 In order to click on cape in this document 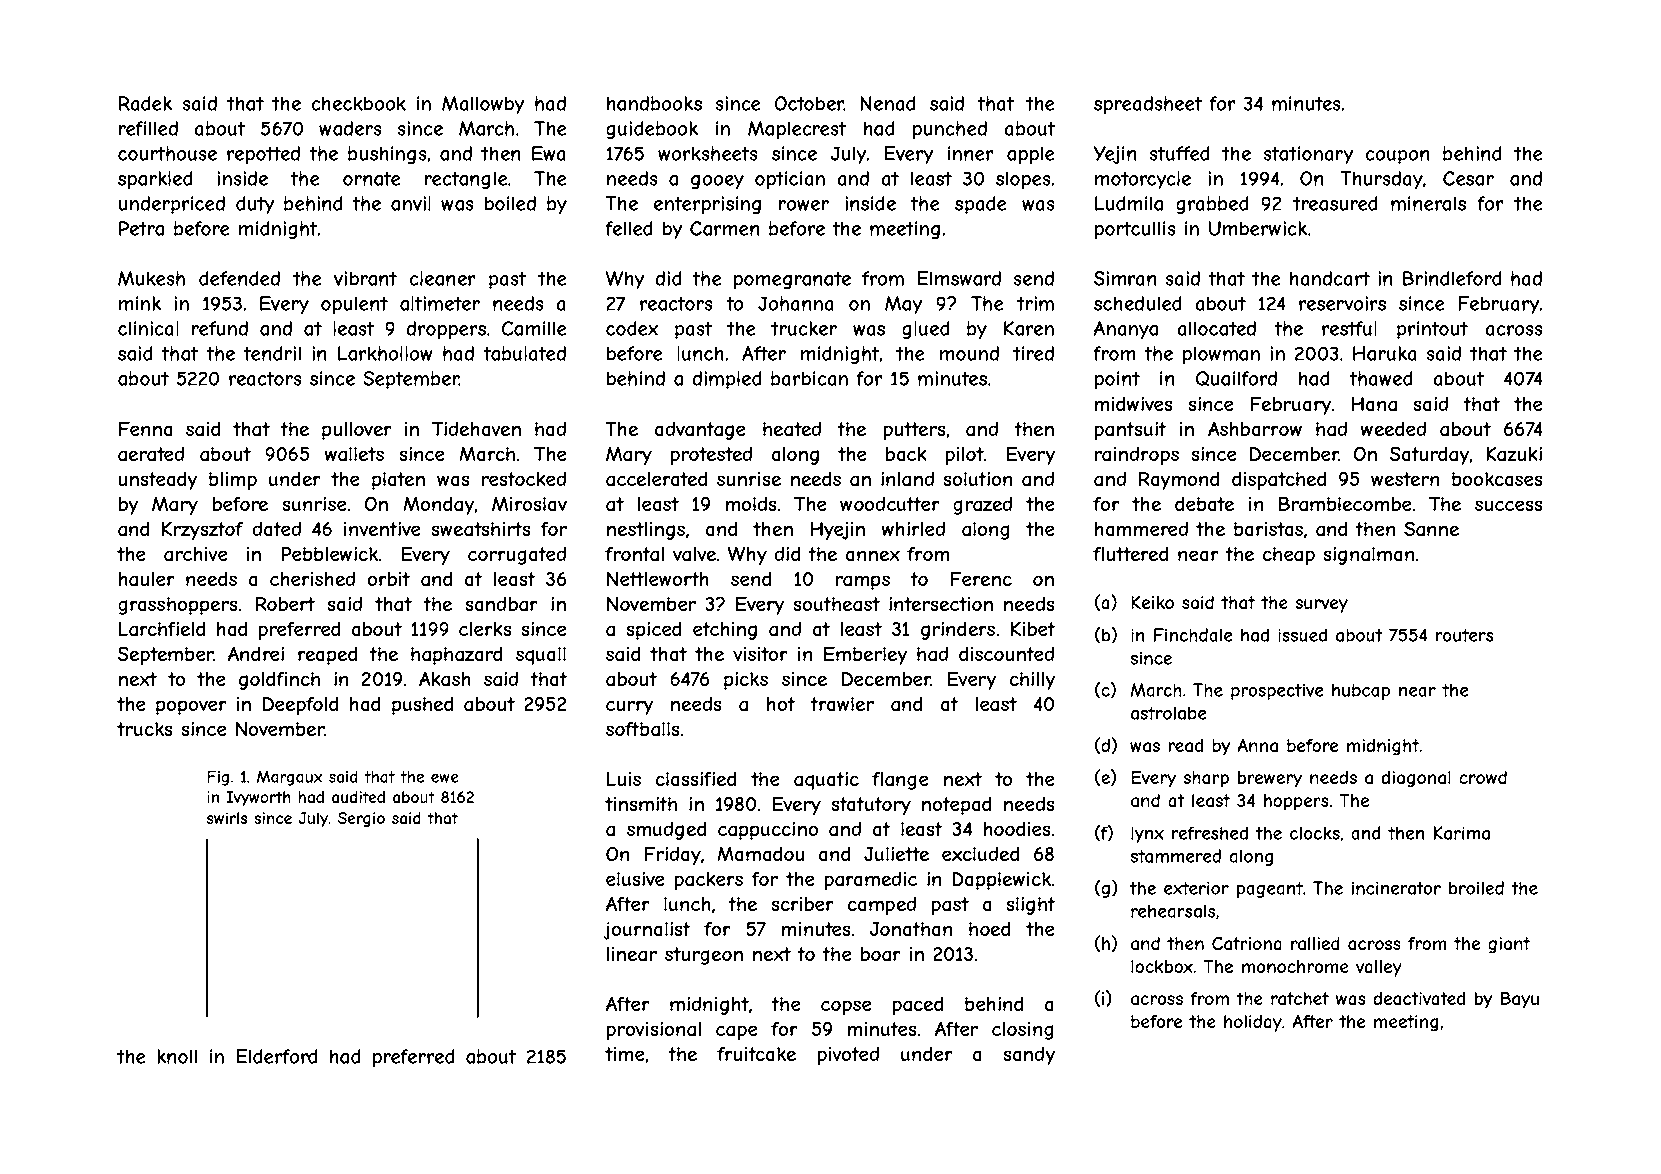, I will do `click(736, 1032)`.
